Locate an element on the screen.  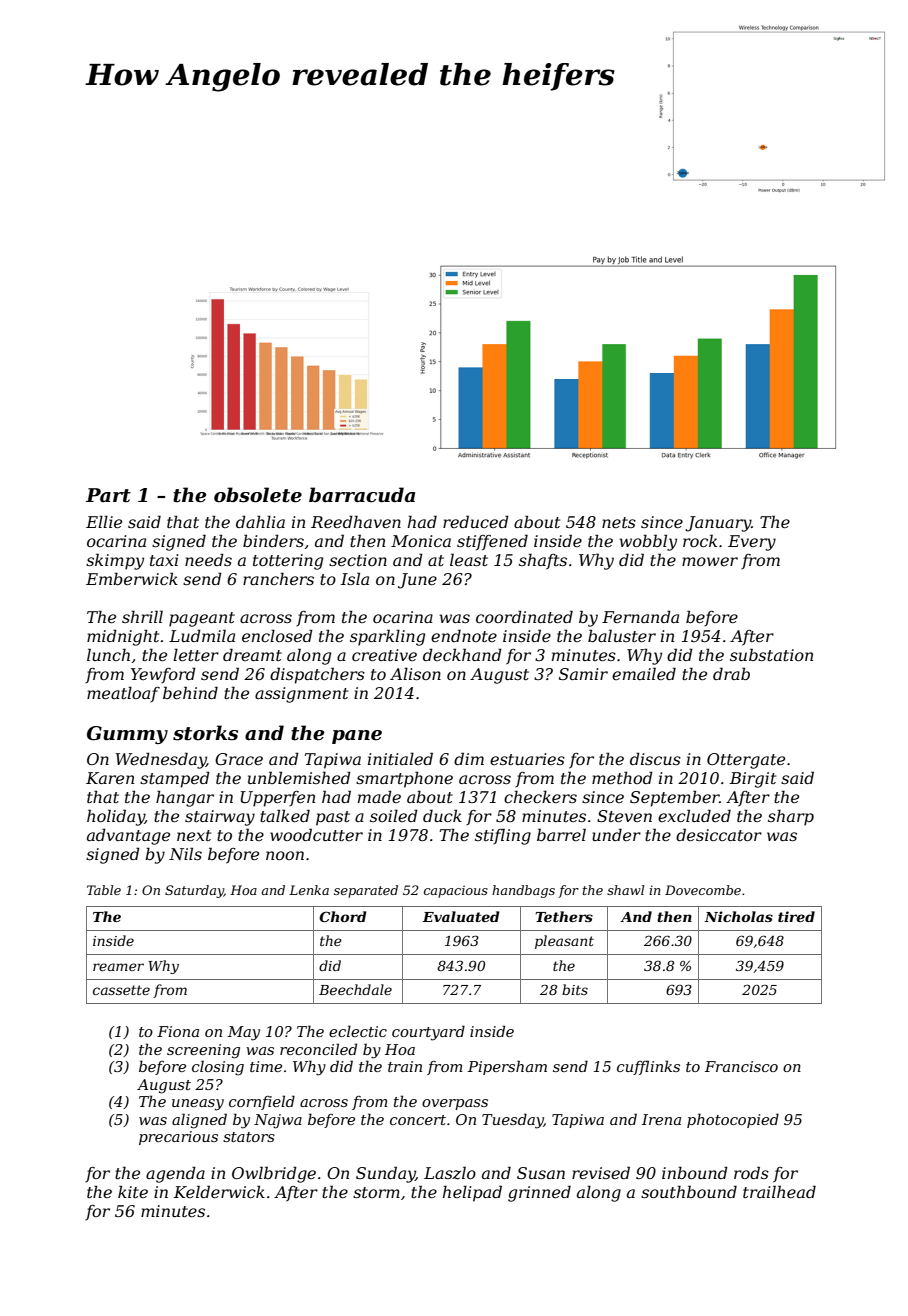
drab is located at coordinates (731, 673).
